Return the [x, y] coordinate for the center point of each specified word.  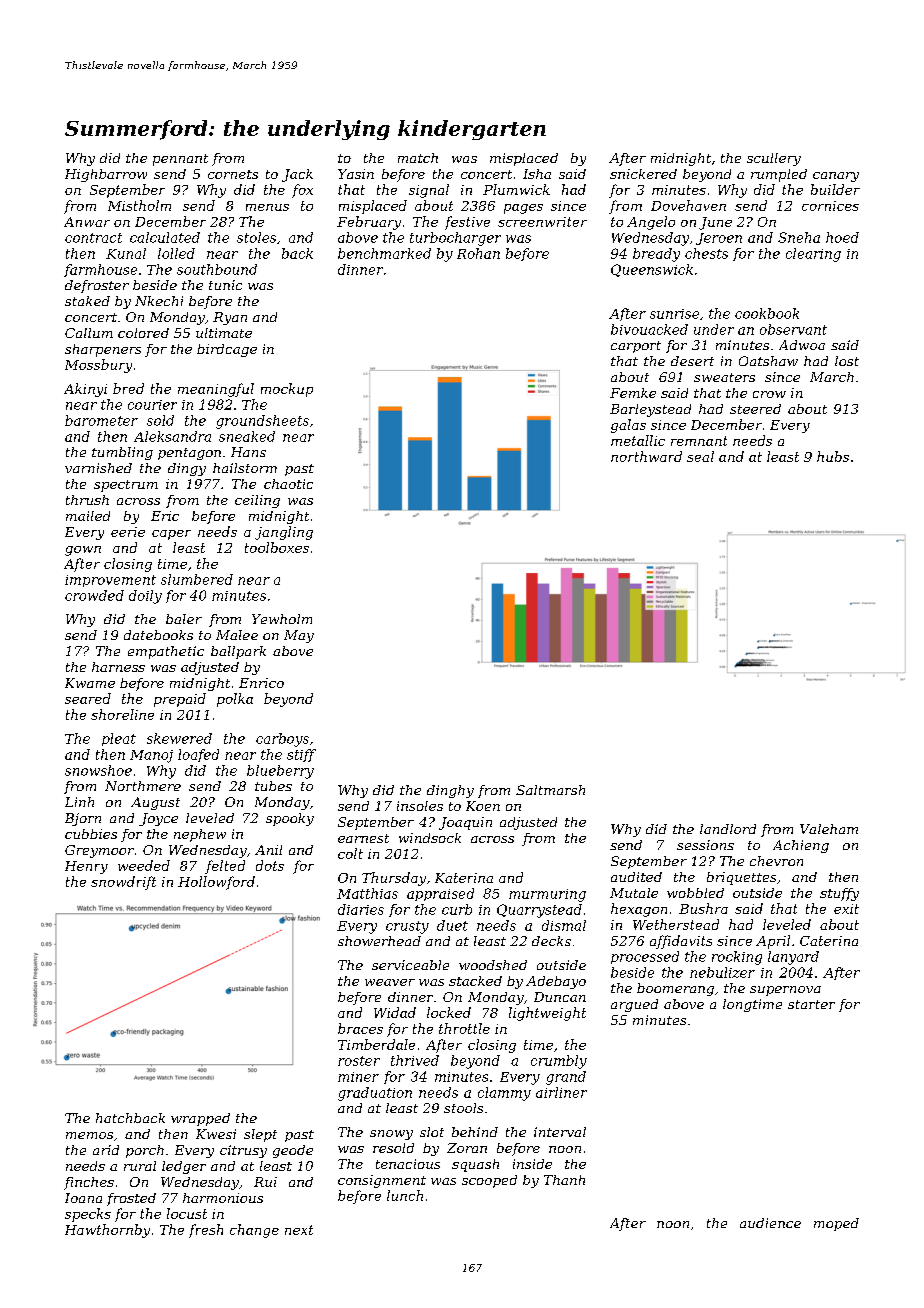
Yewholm [282, 619]
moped [836, 1224]
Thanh [564, 1180]
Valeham [829, 829]
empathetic [166, 652]
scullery [774, 159]
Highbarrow [106, 175]
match [418, 158]
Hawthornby [107, 1231]
